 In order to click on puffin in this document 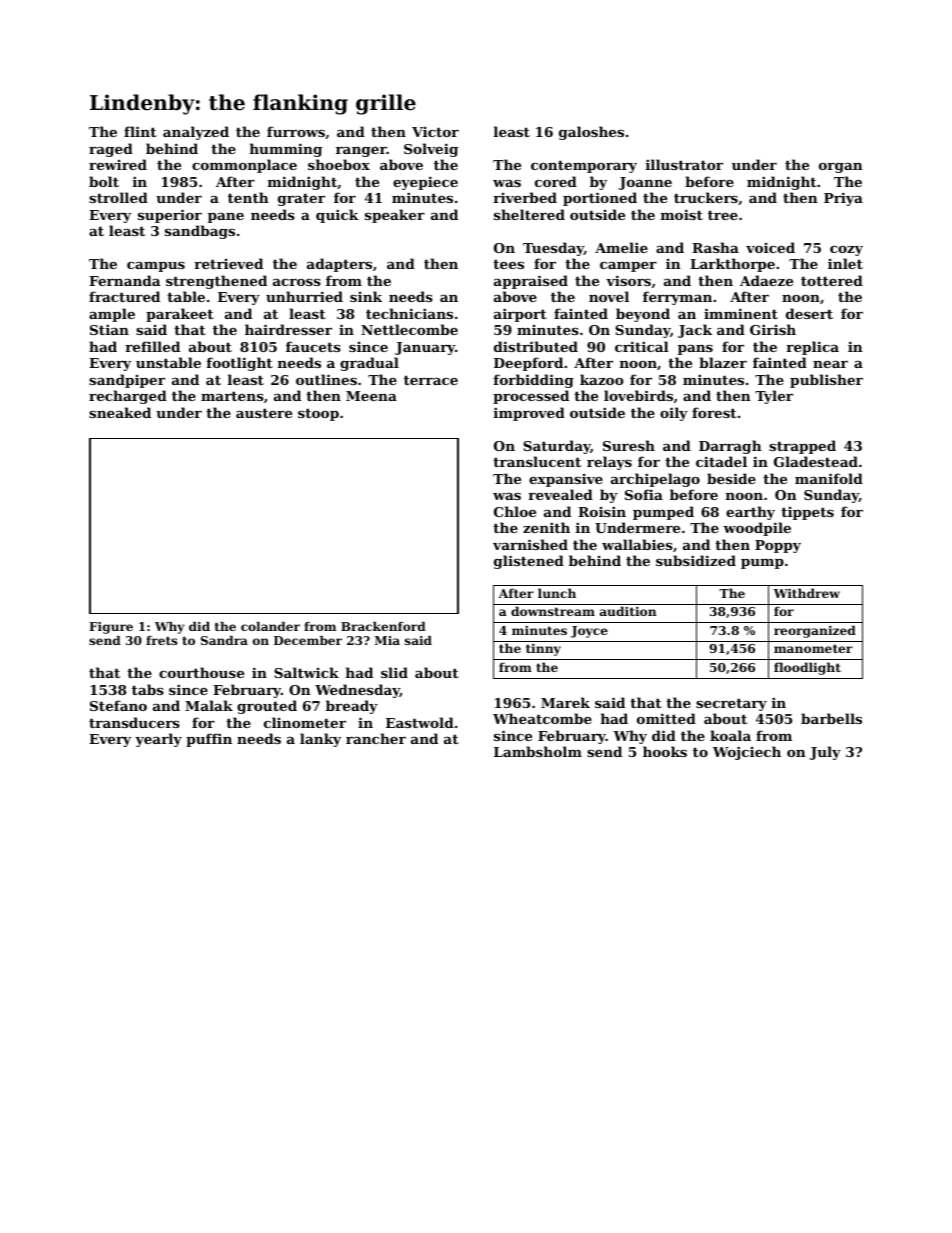, I will do `click(209, 740)`.
